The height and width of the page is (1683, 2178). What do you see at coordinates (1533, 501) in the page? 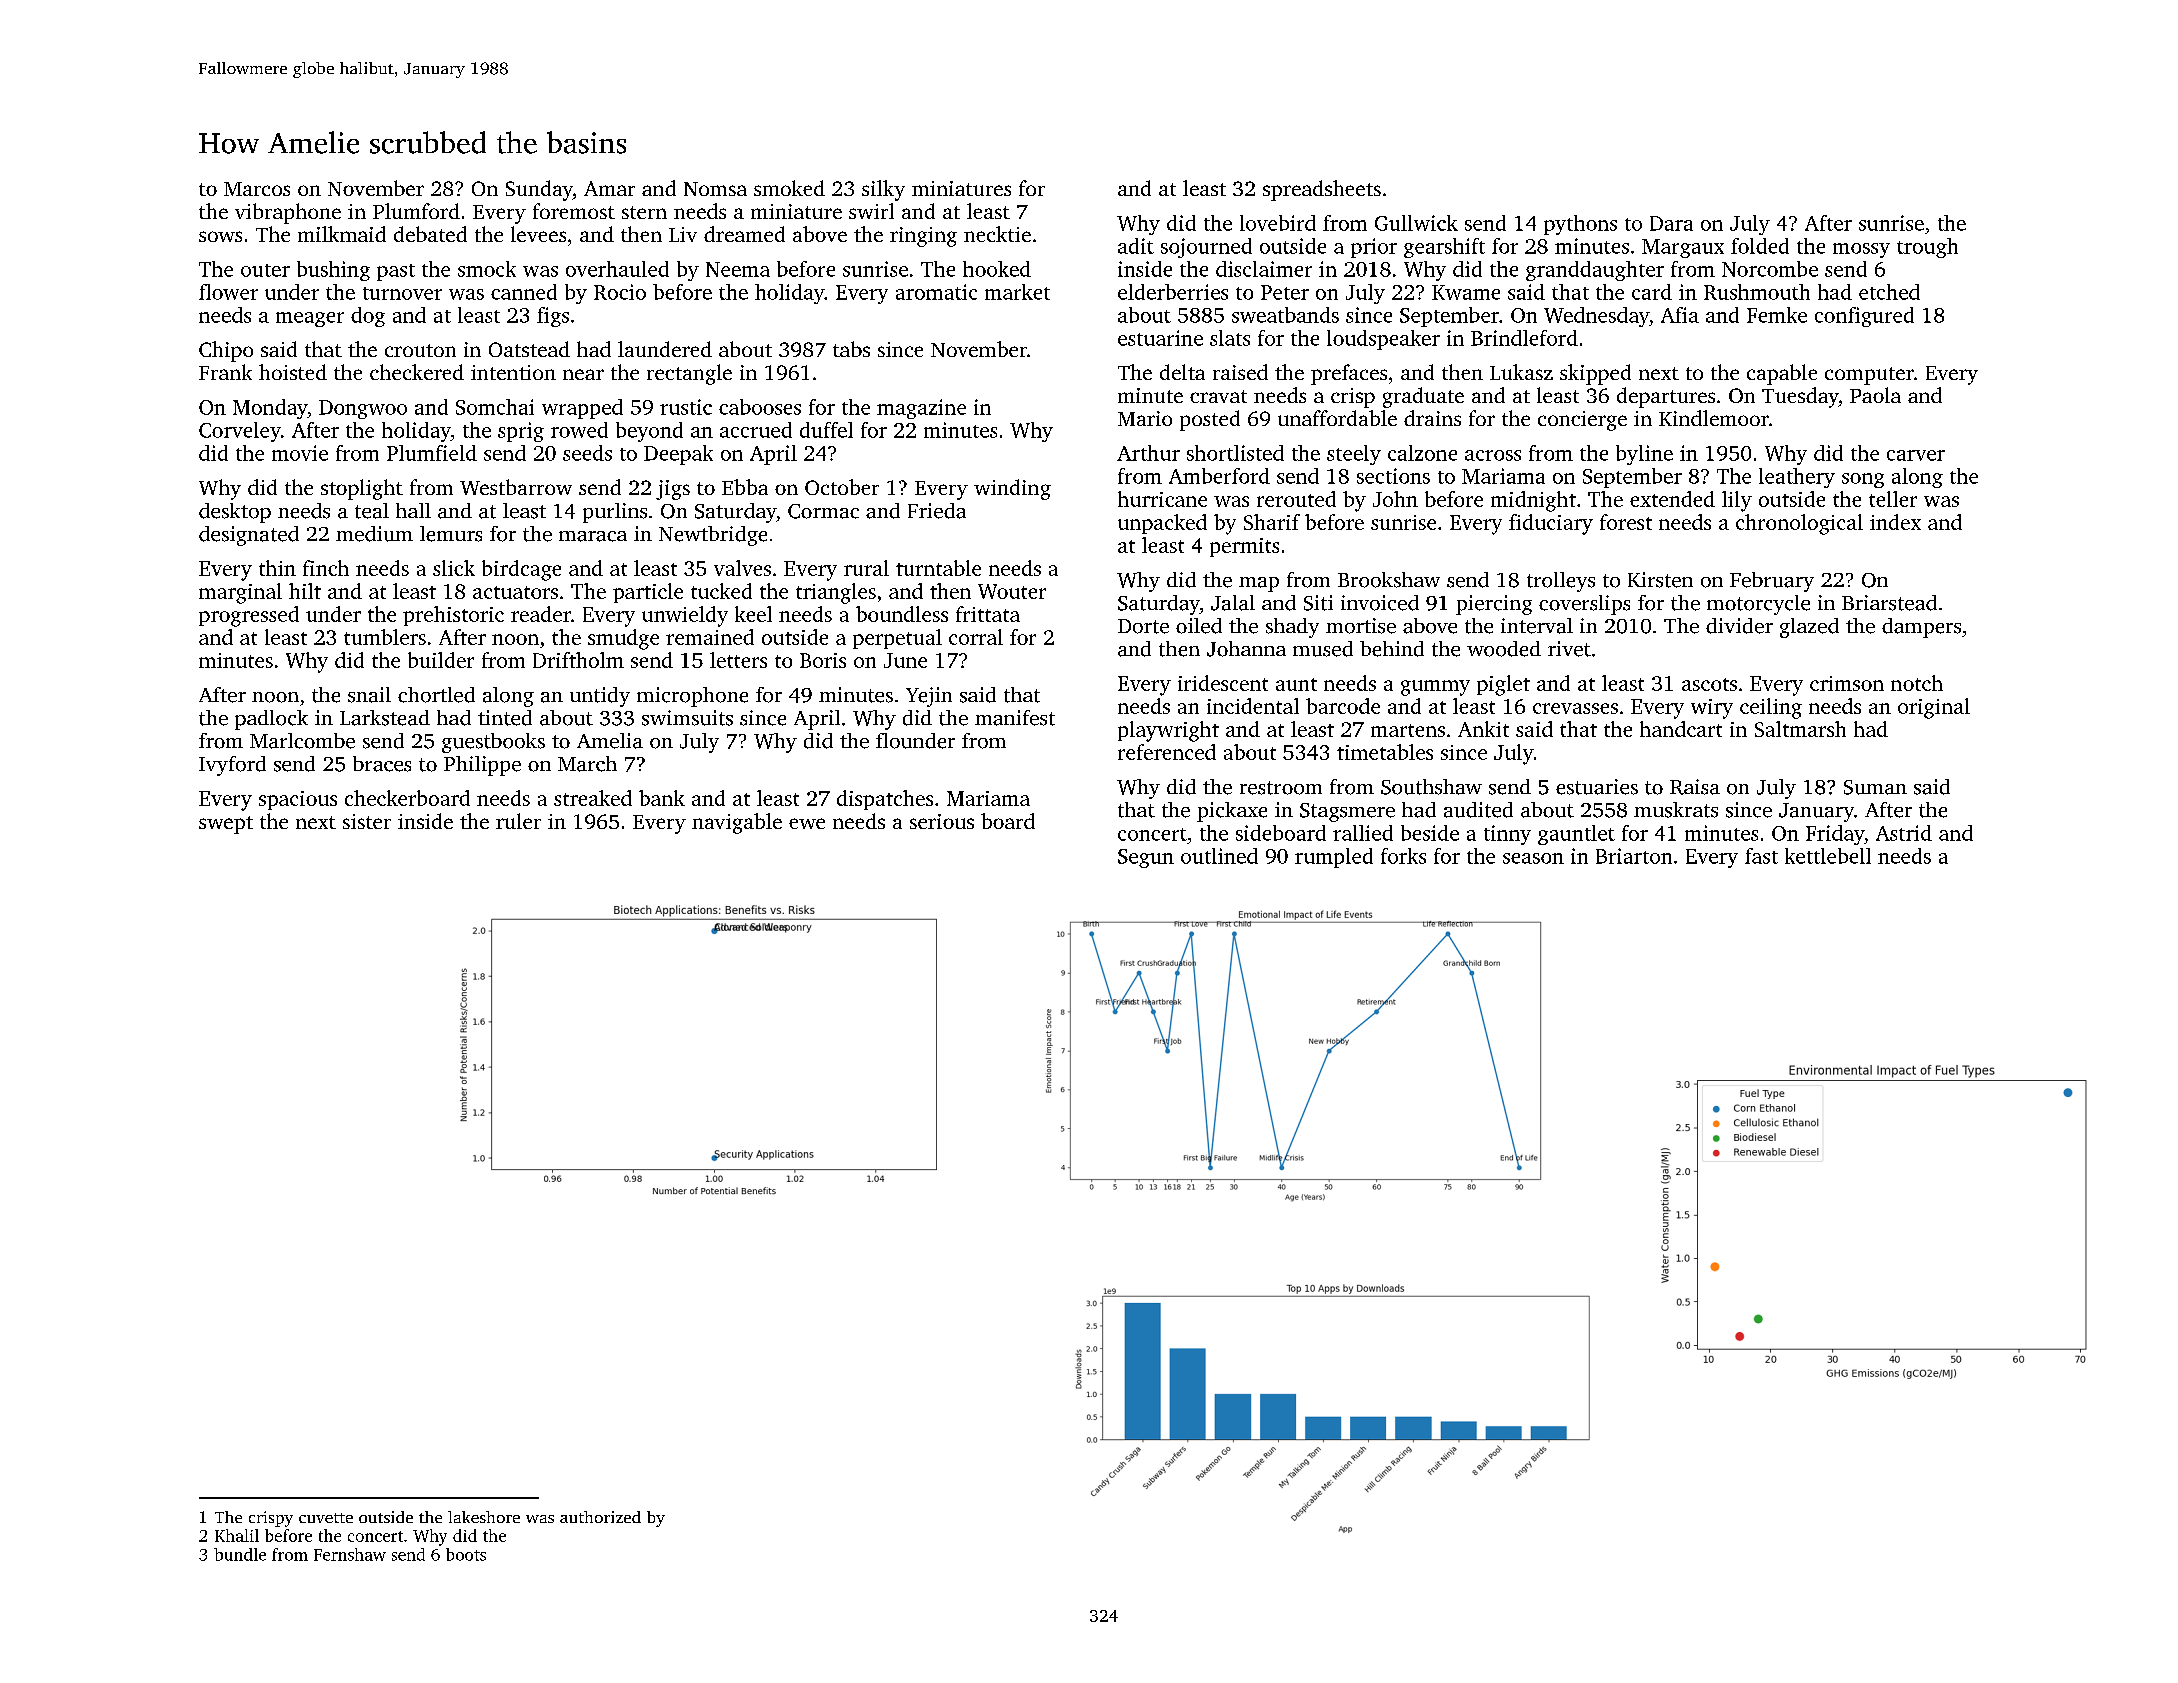
I see `midnight` at bounding box center [1533, 501].
